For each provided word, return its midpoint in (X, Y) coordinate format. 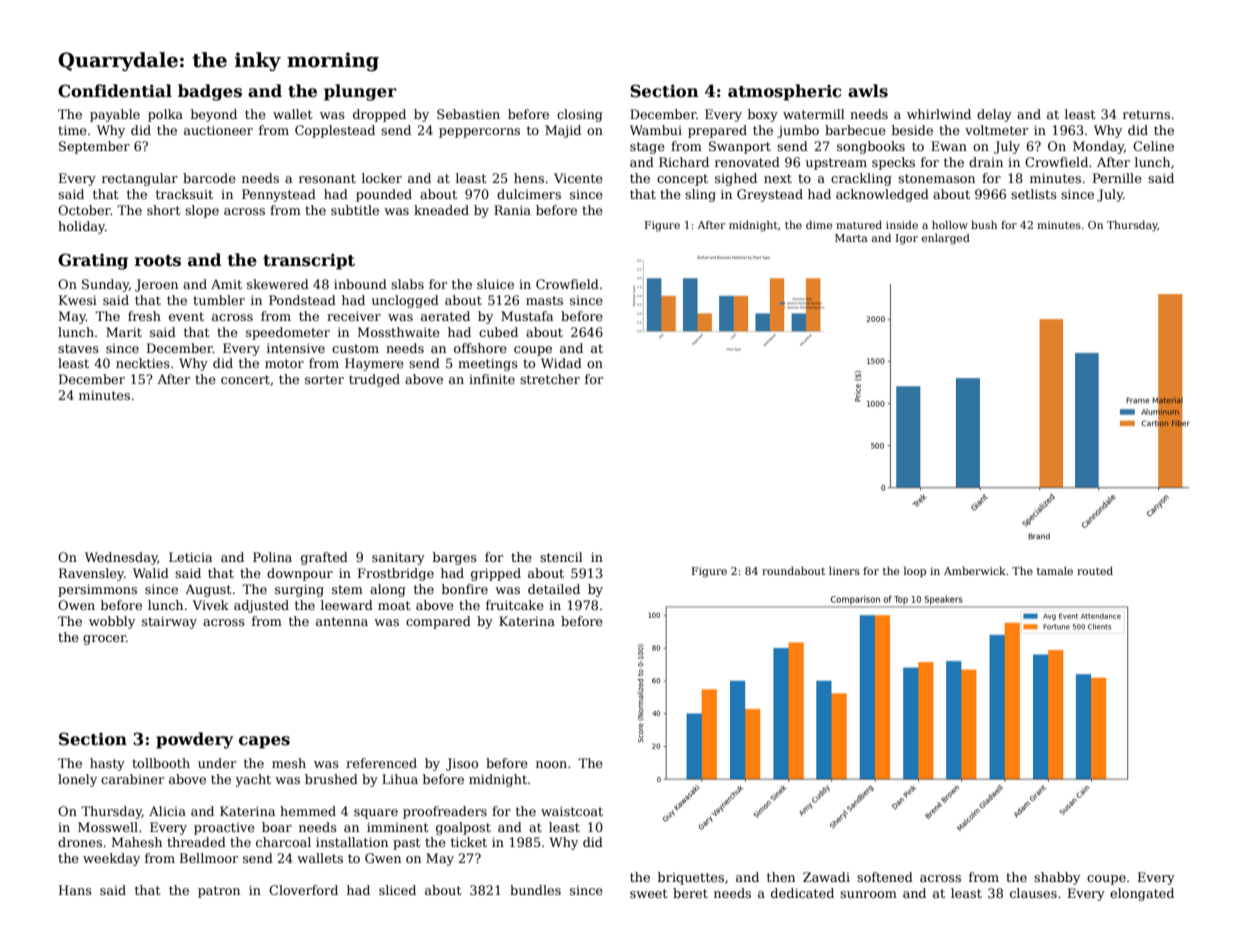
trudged (374, 380)
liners (844, 570)
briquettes (691, 878)
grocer (104, 640)
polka (165, 115)
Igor (907, 239)
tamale (1055, 570)
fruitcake (515, 605)
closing (580, 115)
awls (868, 91)
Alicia (167, 811)
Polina (272, 557)
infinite (492, 379)
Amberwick (975, 570)
